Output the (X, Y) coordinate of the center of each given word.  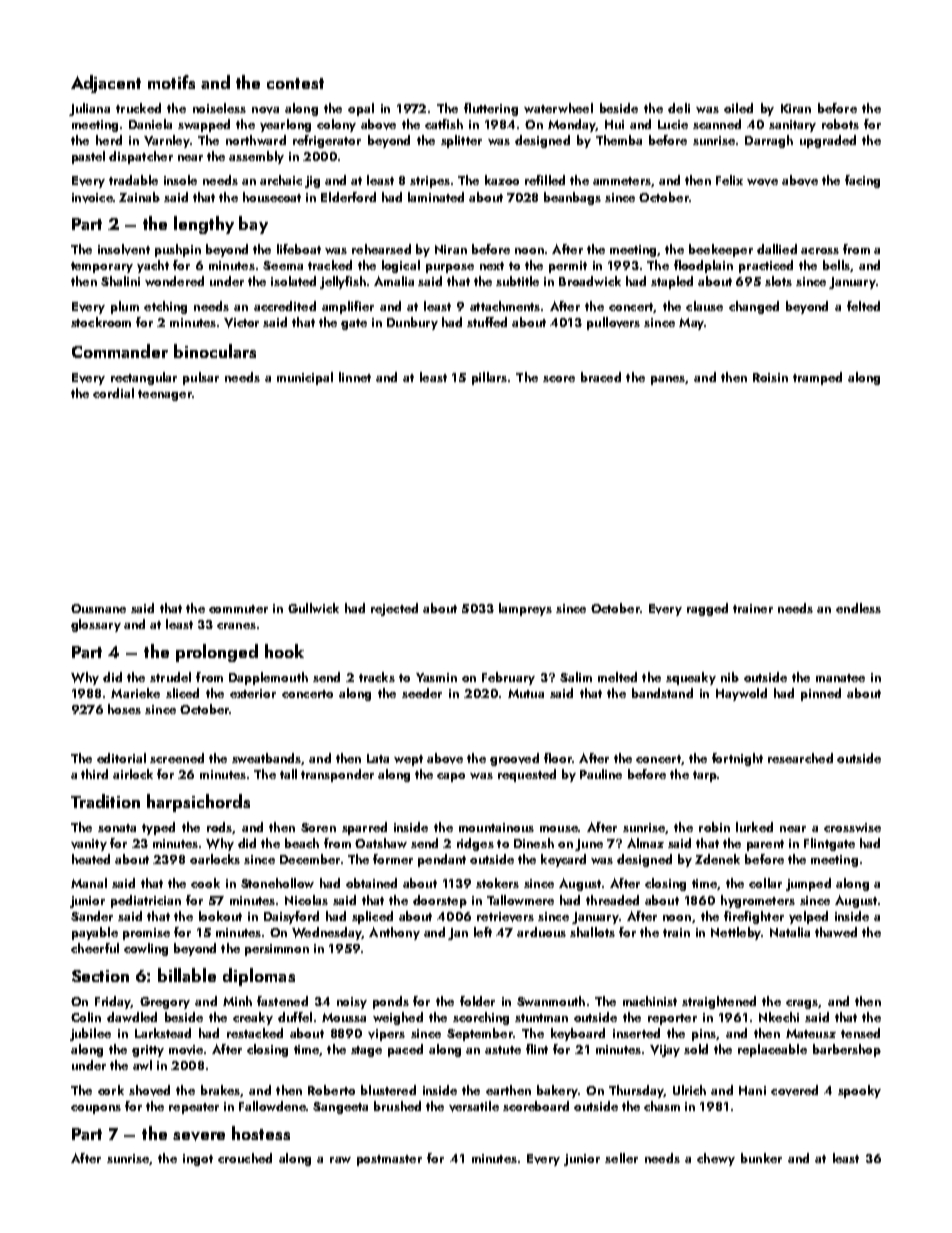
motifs (171, 82)
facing (862, 181)
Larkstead (163, 1033)
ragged (707, 609)
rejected (394, 609)
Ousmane (98, 608)
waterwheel (558, 108)
